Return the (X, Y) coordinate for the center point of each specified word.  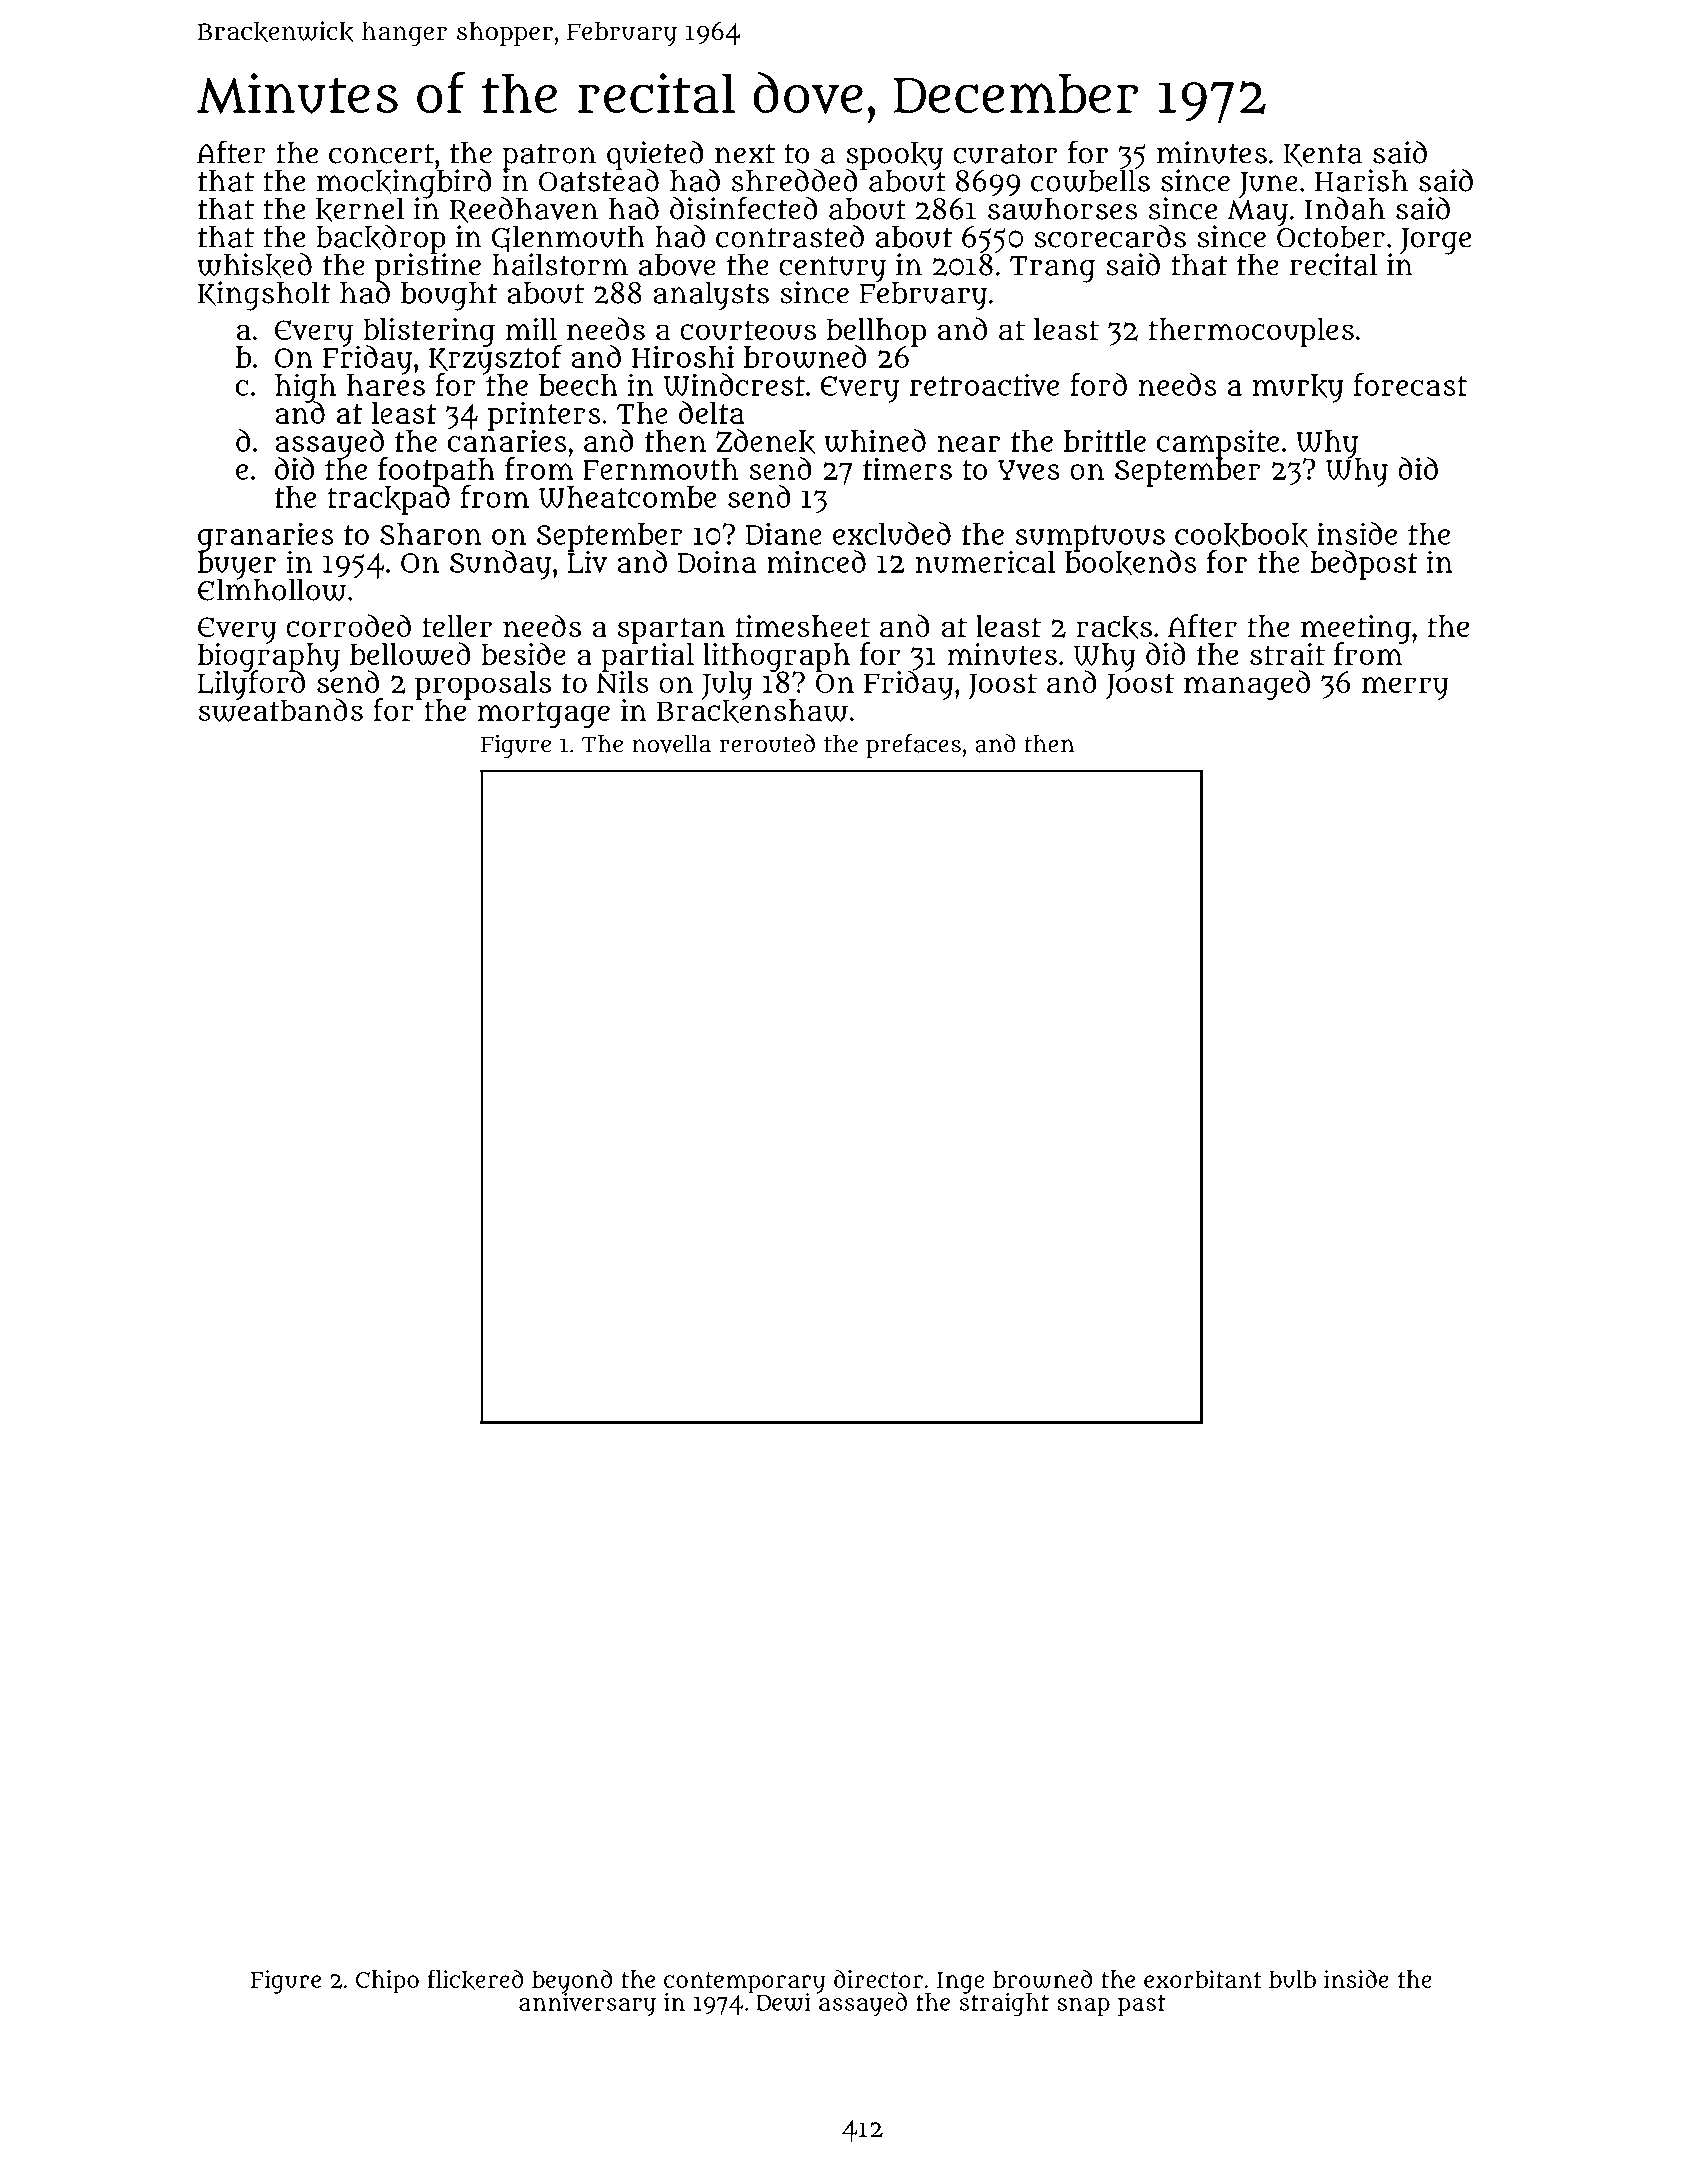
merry (1405, 688)
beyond (572, 1981)
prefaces (913, 746)
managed (1247, 685)
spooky (894, 156)
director (878, 1979)
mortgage (544, 714)
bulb (1292, 1979)
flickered (475, 1979)
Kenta (1323, 155)
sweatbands (281, 710)
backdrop (381, 239)
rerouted (767, 743)
